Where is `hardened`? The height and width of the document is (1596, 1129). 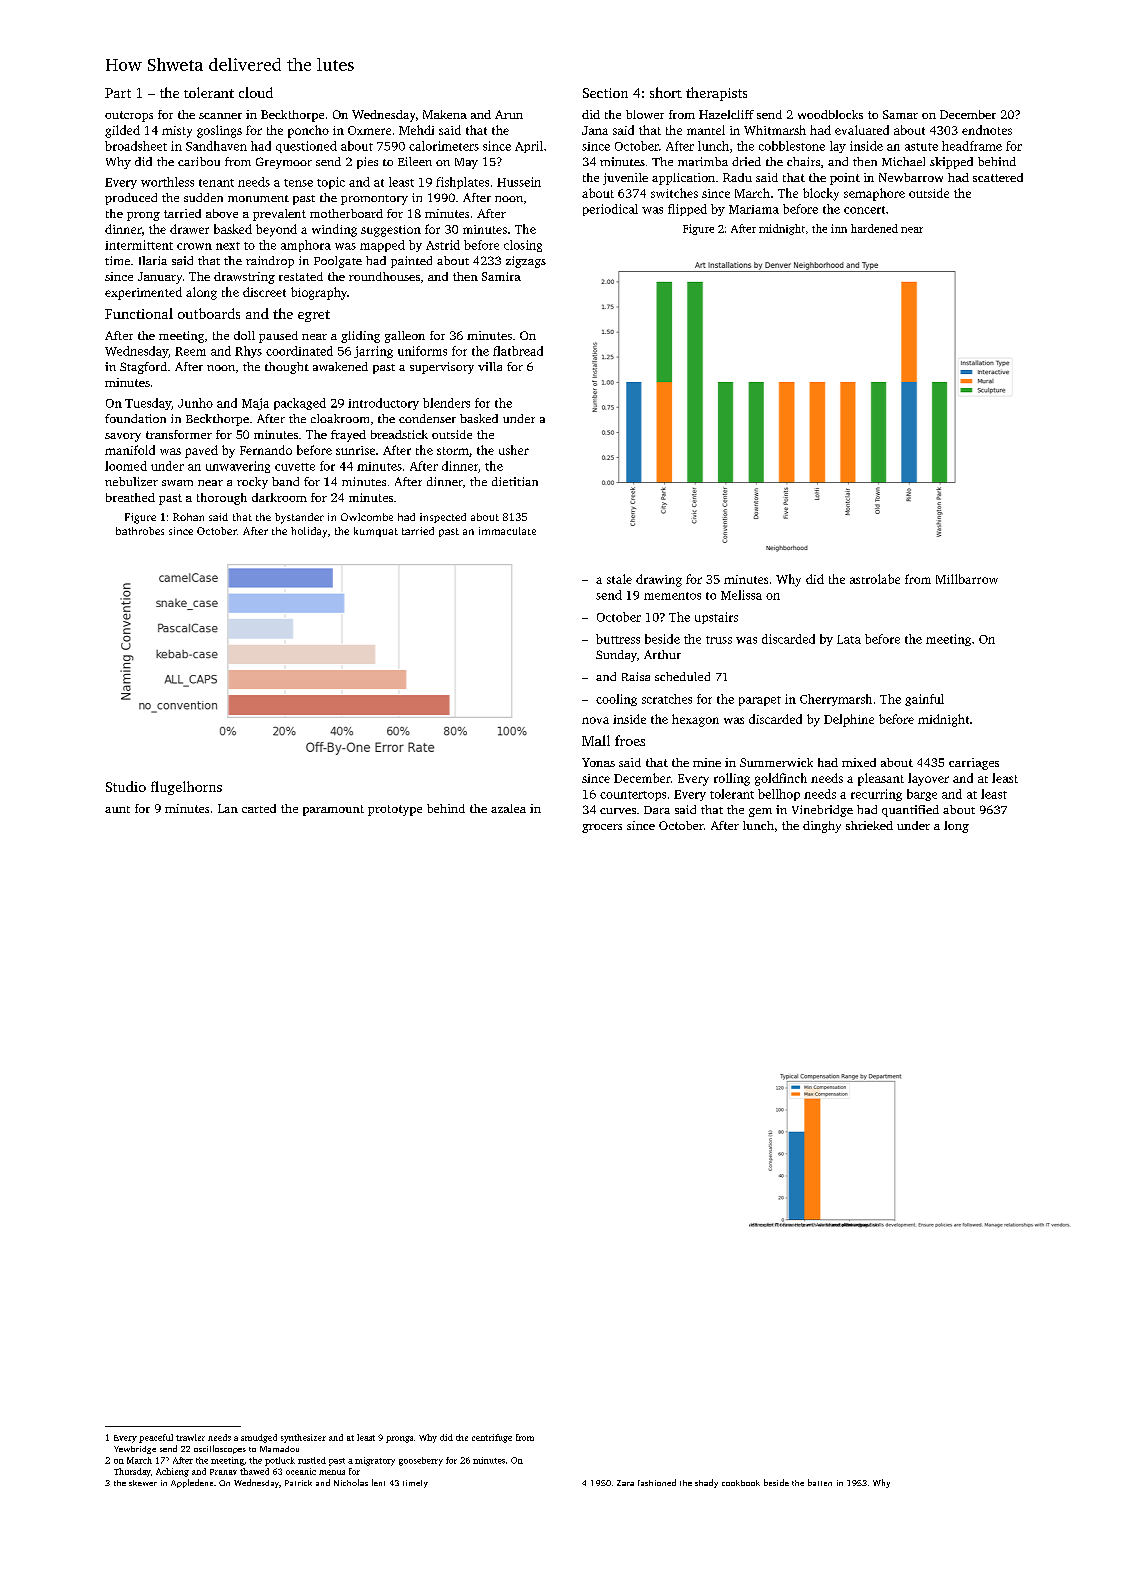
hardened is located at coordinates (874, 228).
